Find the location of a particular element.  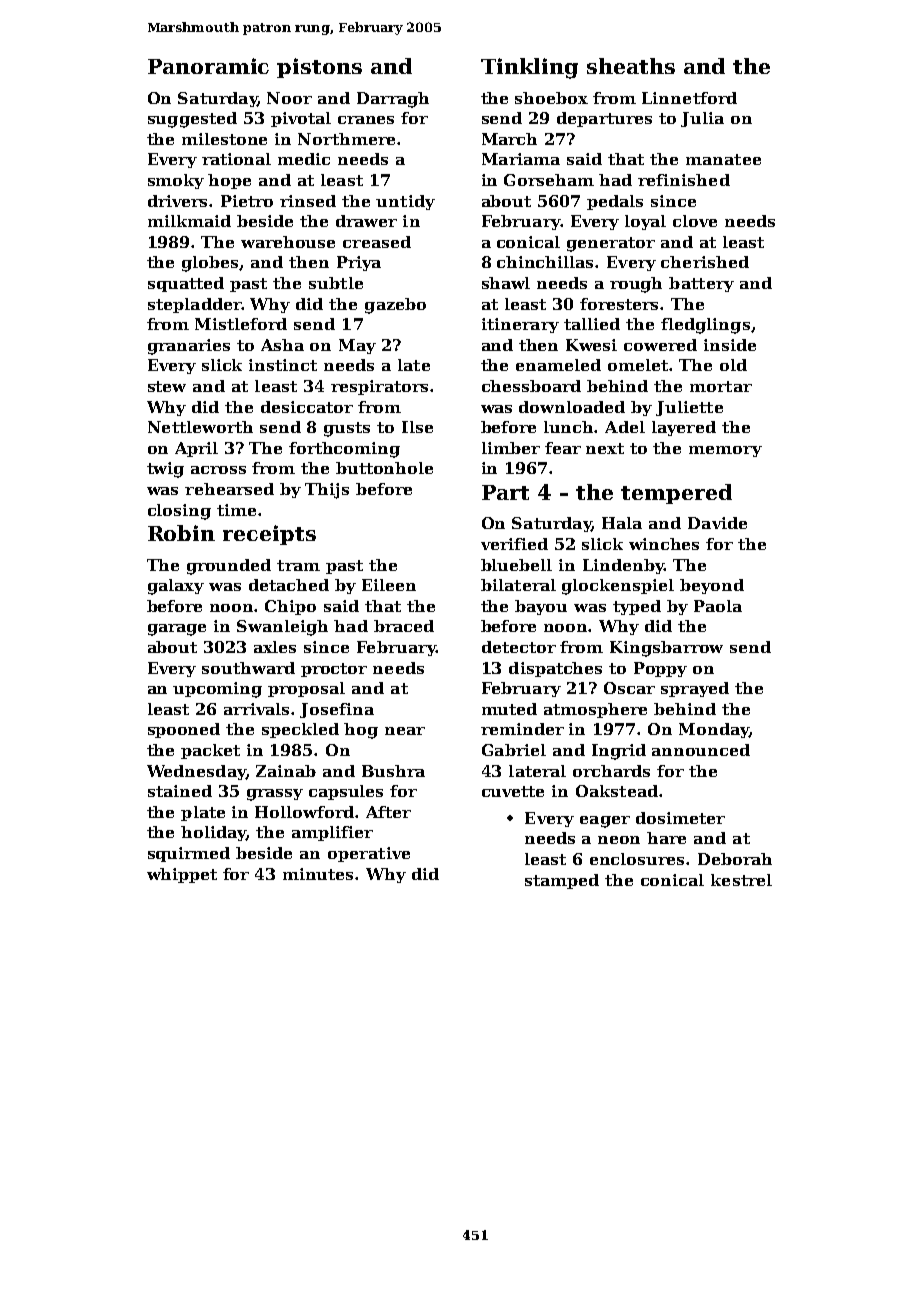

spooned is located at coordinates (184, 730).
